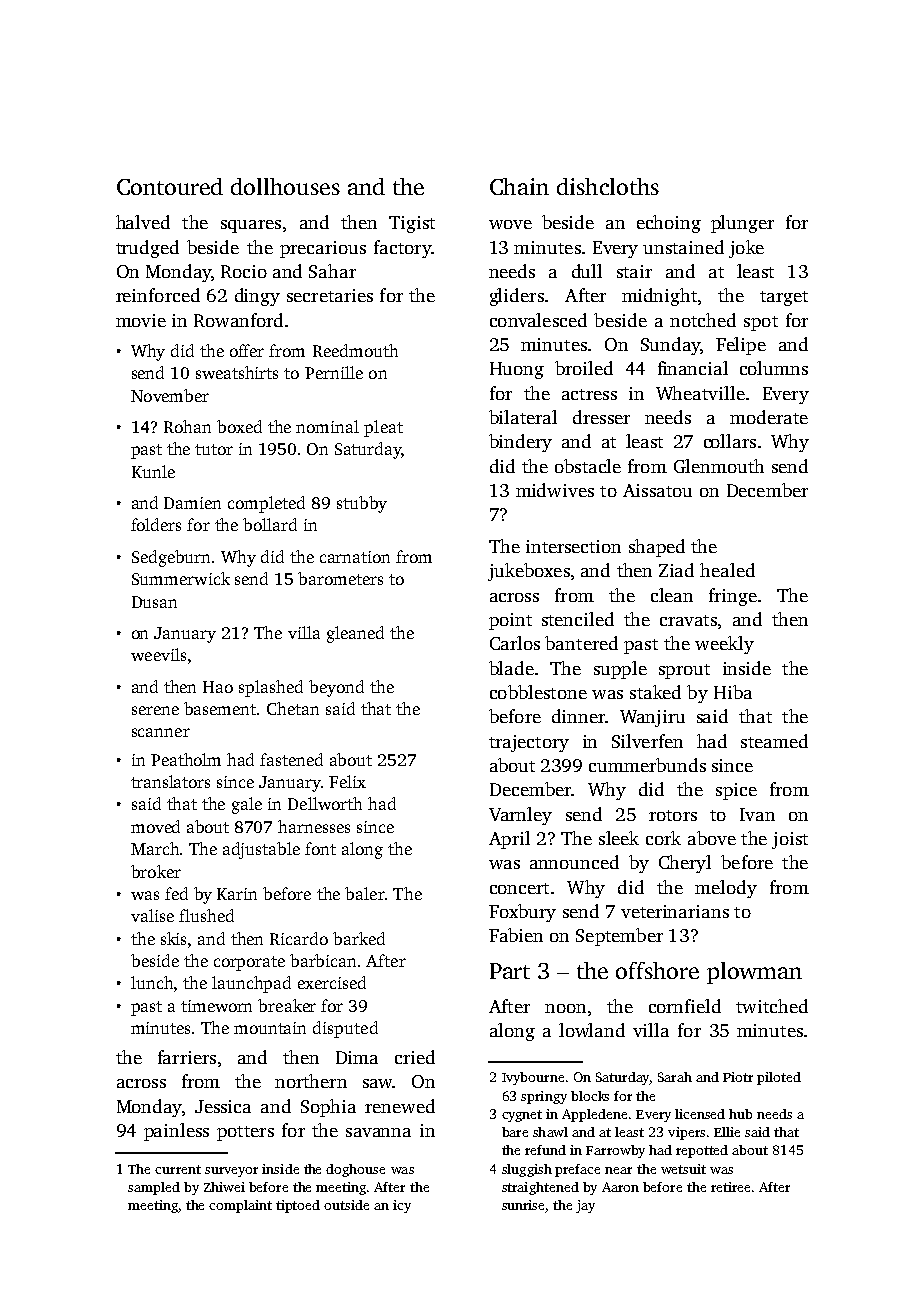 The image size is (924, 1311). Describe the element at coordinates (746, 249) in the screenshot. I see `joke` at that location.
